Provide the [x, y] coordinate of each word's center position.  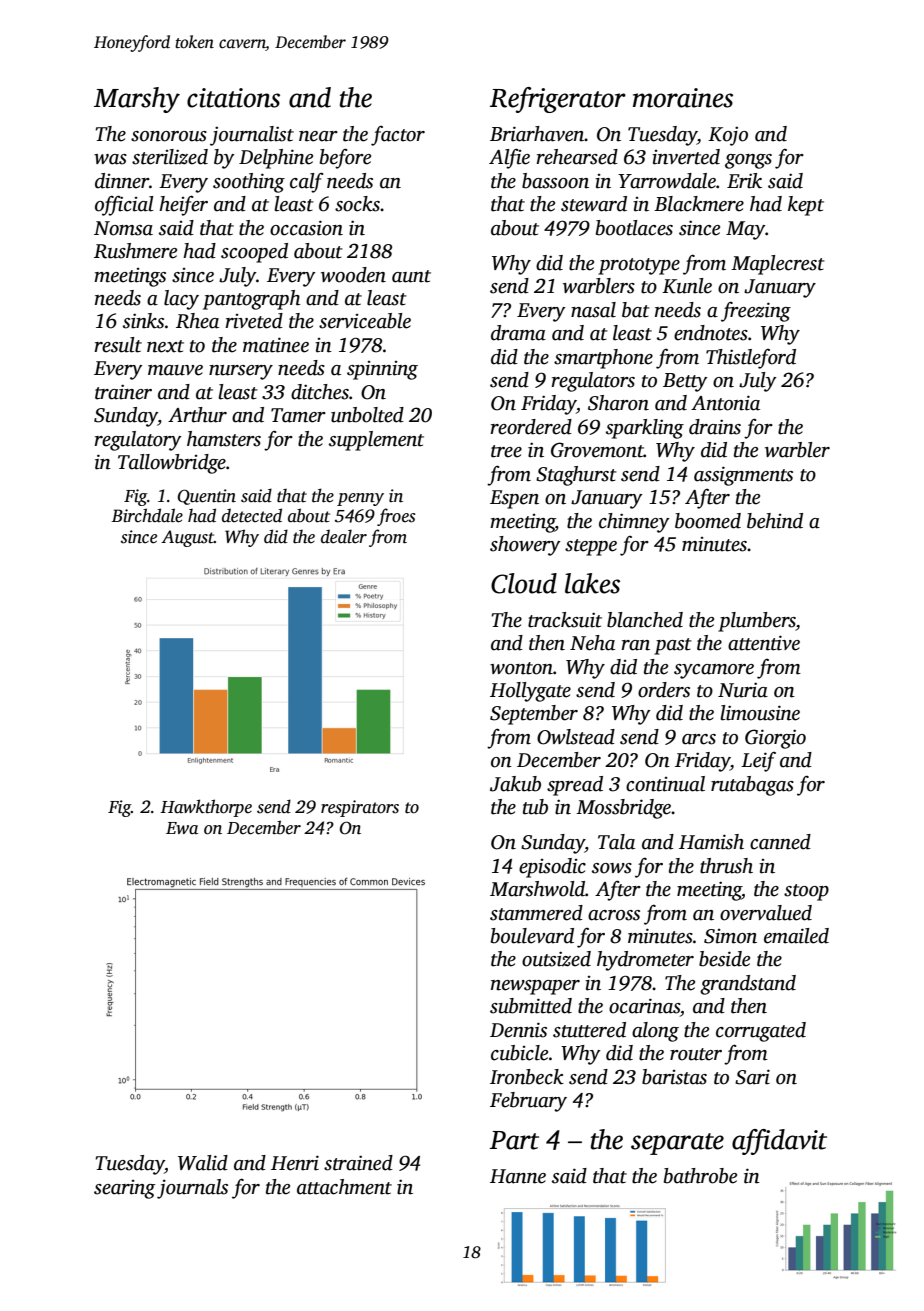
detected [252, 515]
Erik [744, 181]
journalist [252, 136]
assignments [743, 476]
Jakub [515, 784]
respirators [360, 808]
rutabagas [752, 786]
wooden [353, 275]
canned [780, 842]
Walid [203, 1163]
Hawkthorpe [206, 808]
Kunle [687, 286]
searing [124, 1189]
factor [398, 136]
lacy [181, 300]
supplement [376, 441]
